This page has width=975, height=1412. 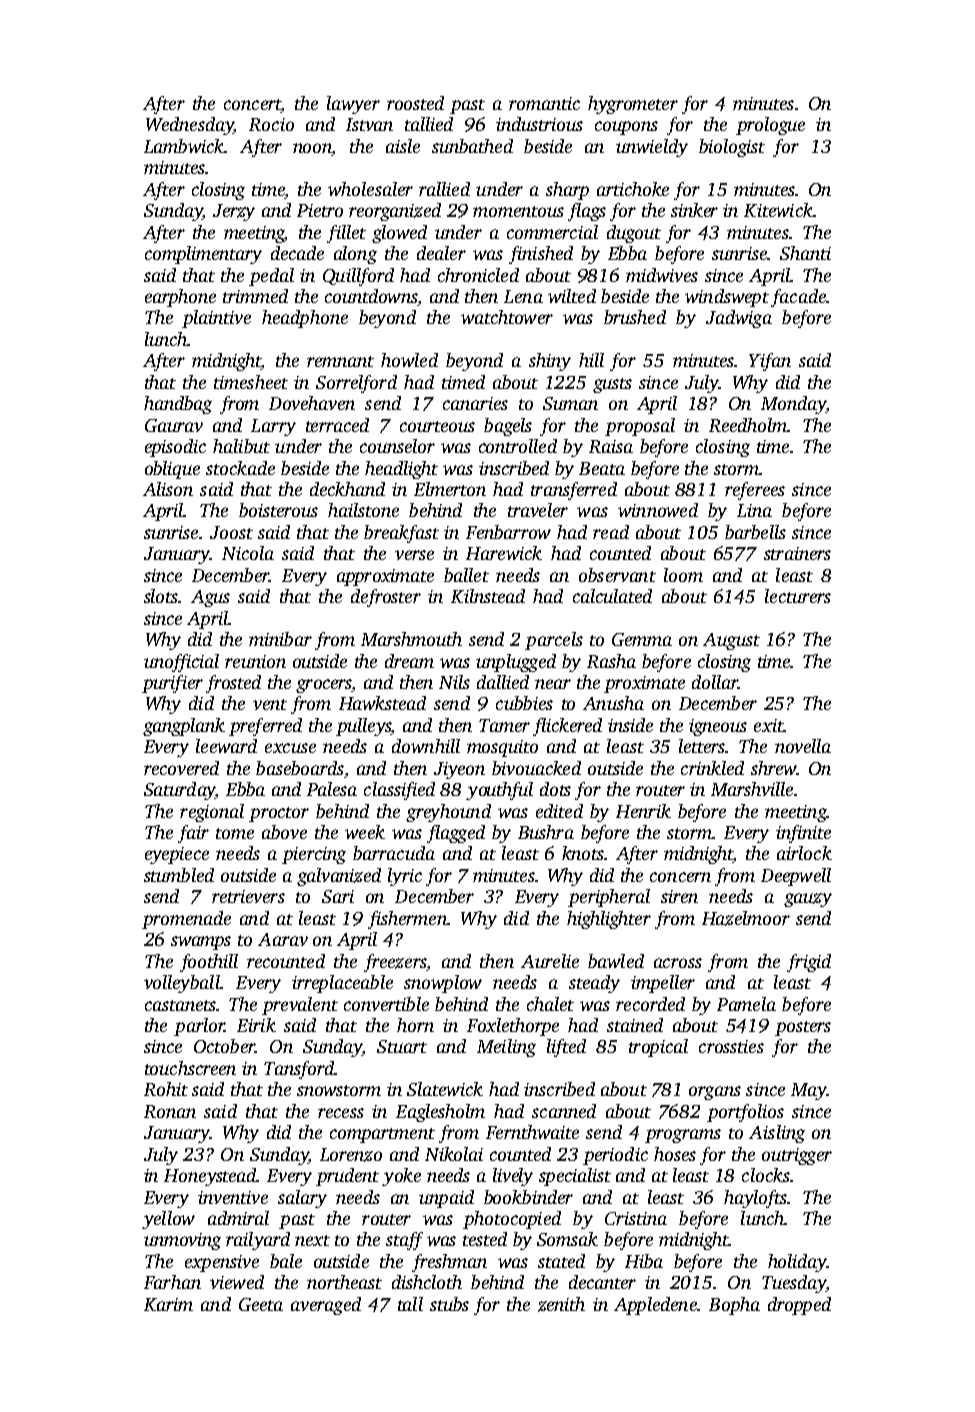 What do you see at coordinates (415, 103) in the page?
I see `roosted` at bounding box center [415, 103].
